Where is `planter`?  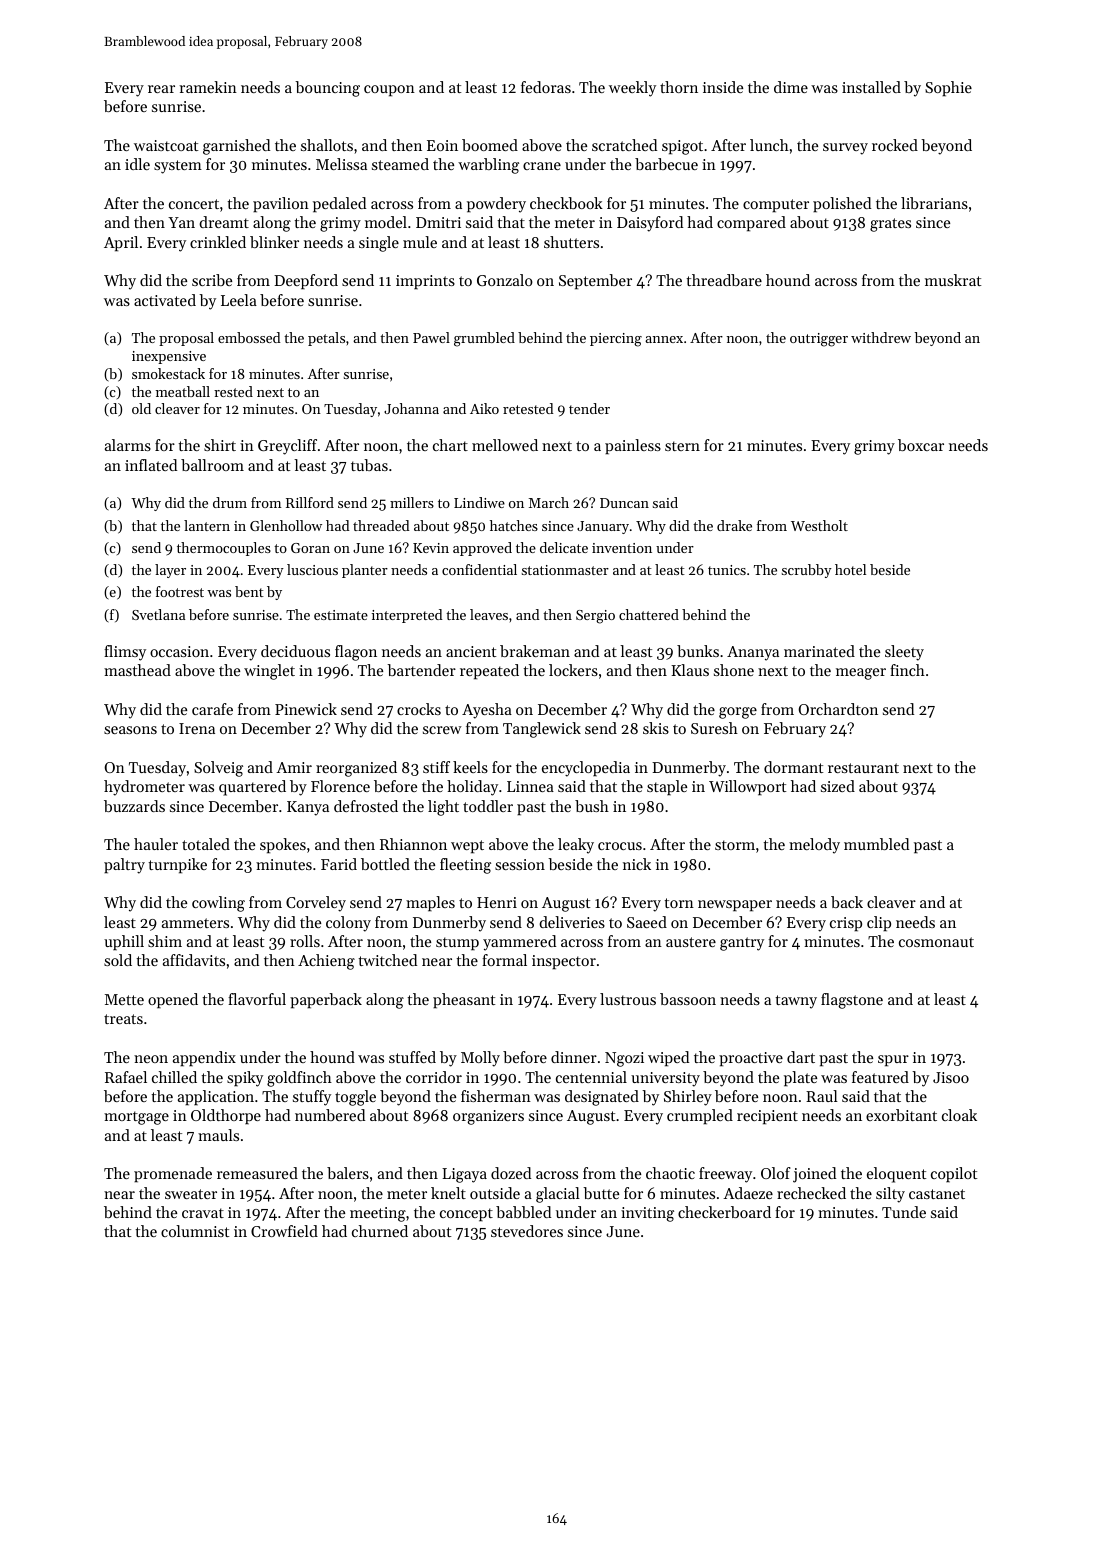
planter is located at coordinates (365, 571).
